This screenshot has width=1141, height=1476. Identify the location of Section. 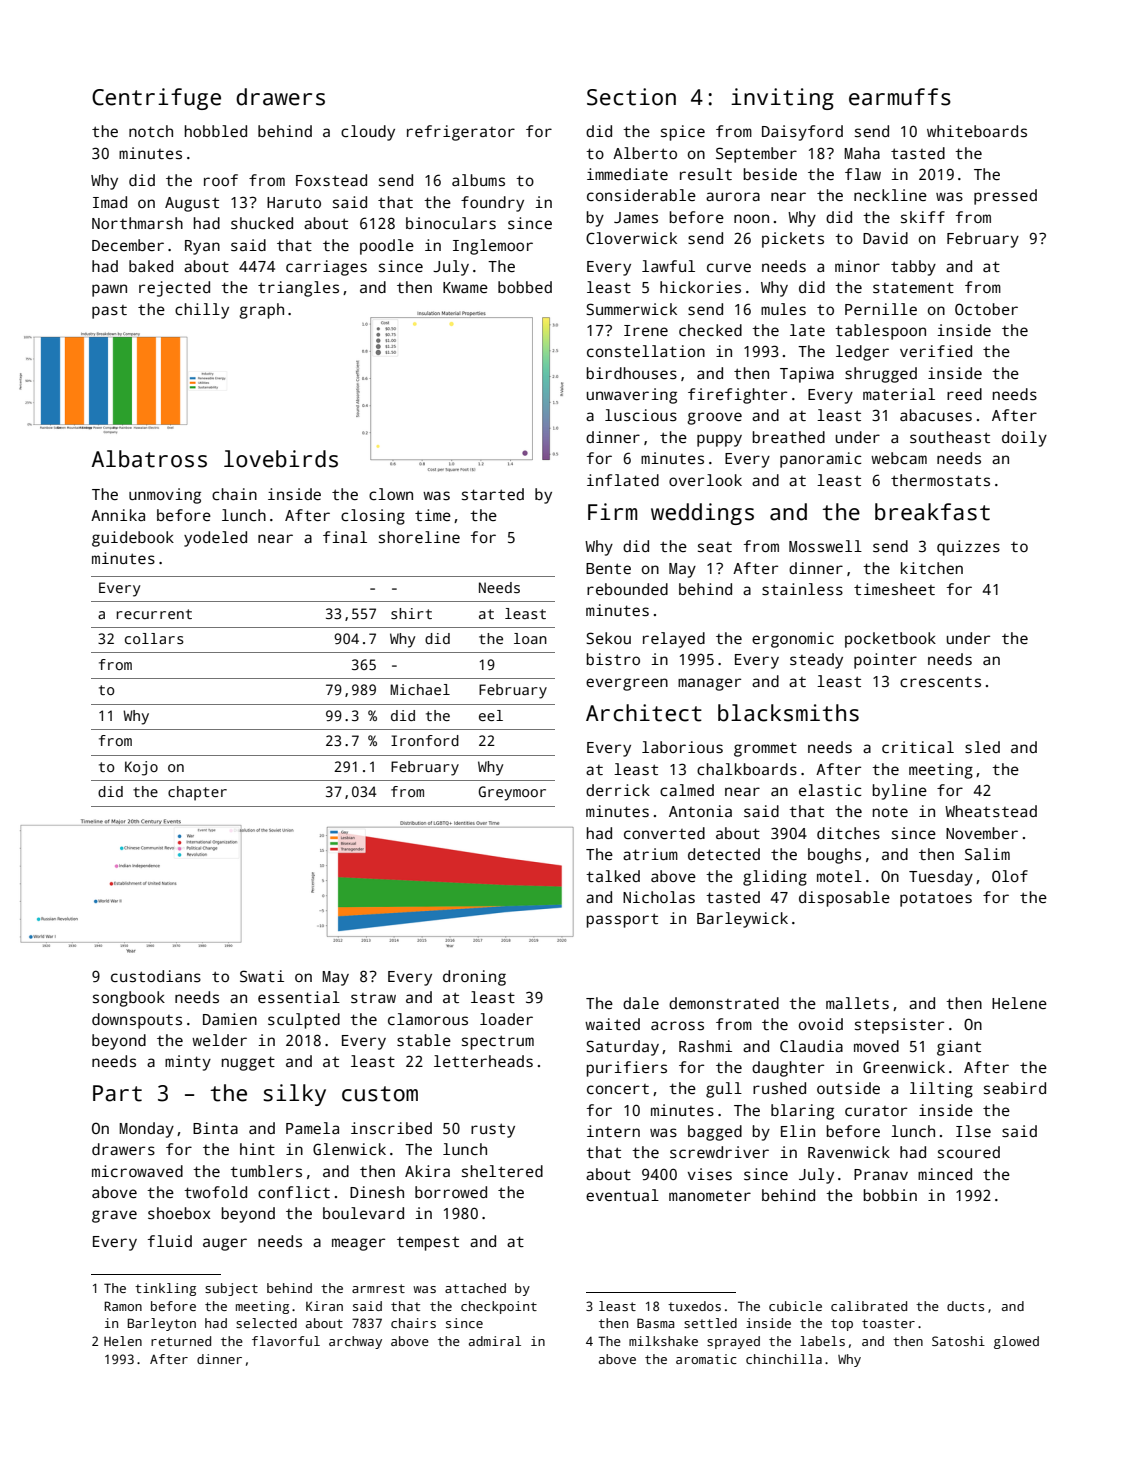
(631, 97).
